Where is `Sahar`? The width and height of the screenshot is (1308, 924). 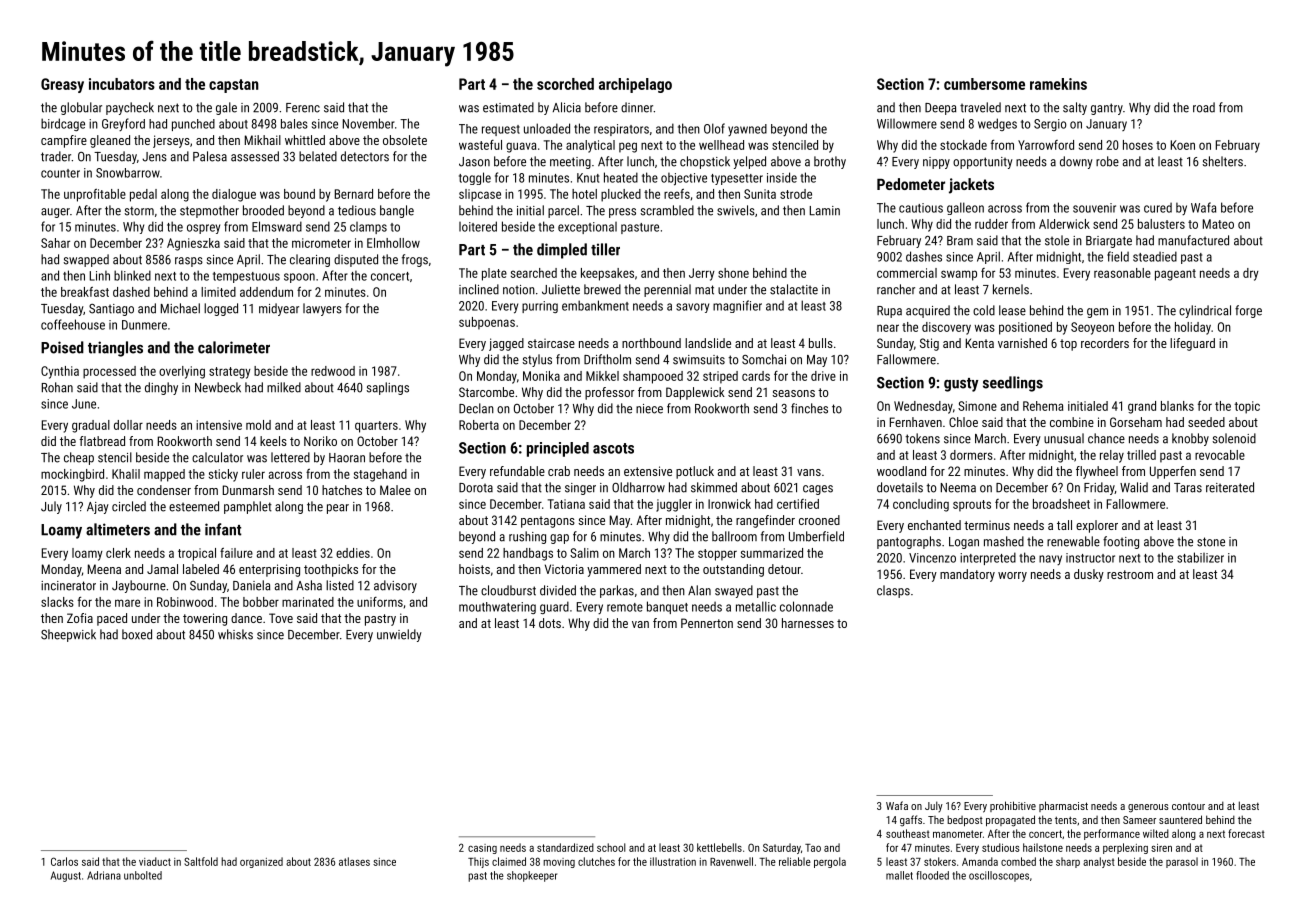
Sahar is located at coordinates (55, 243).
